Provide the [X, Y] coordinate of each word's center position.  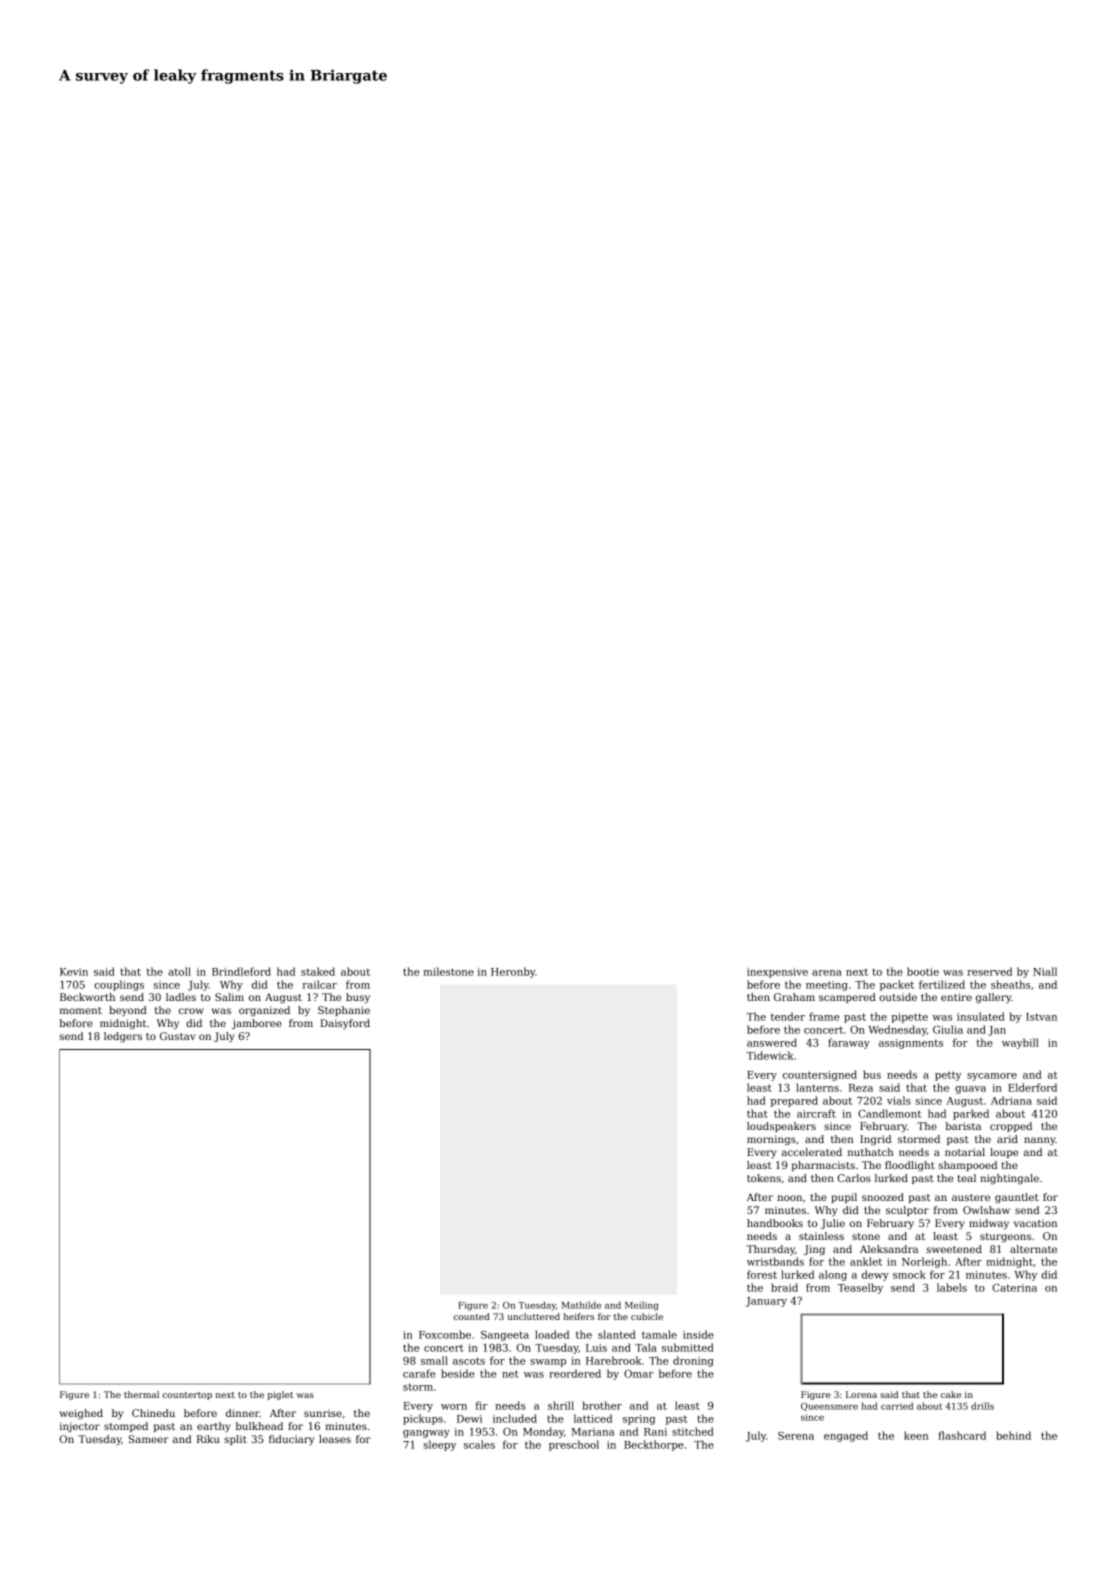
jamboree [257, 1024]
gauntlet [1017, 1198]
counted [472, 1316]
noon [789, 1198]
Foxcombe [445, 1334]
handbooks [775, 1223]
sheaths [1010, 984]
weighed [81, 1414]
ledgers [123, 1037]
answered [772, 1042]
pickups [423, 1419]
